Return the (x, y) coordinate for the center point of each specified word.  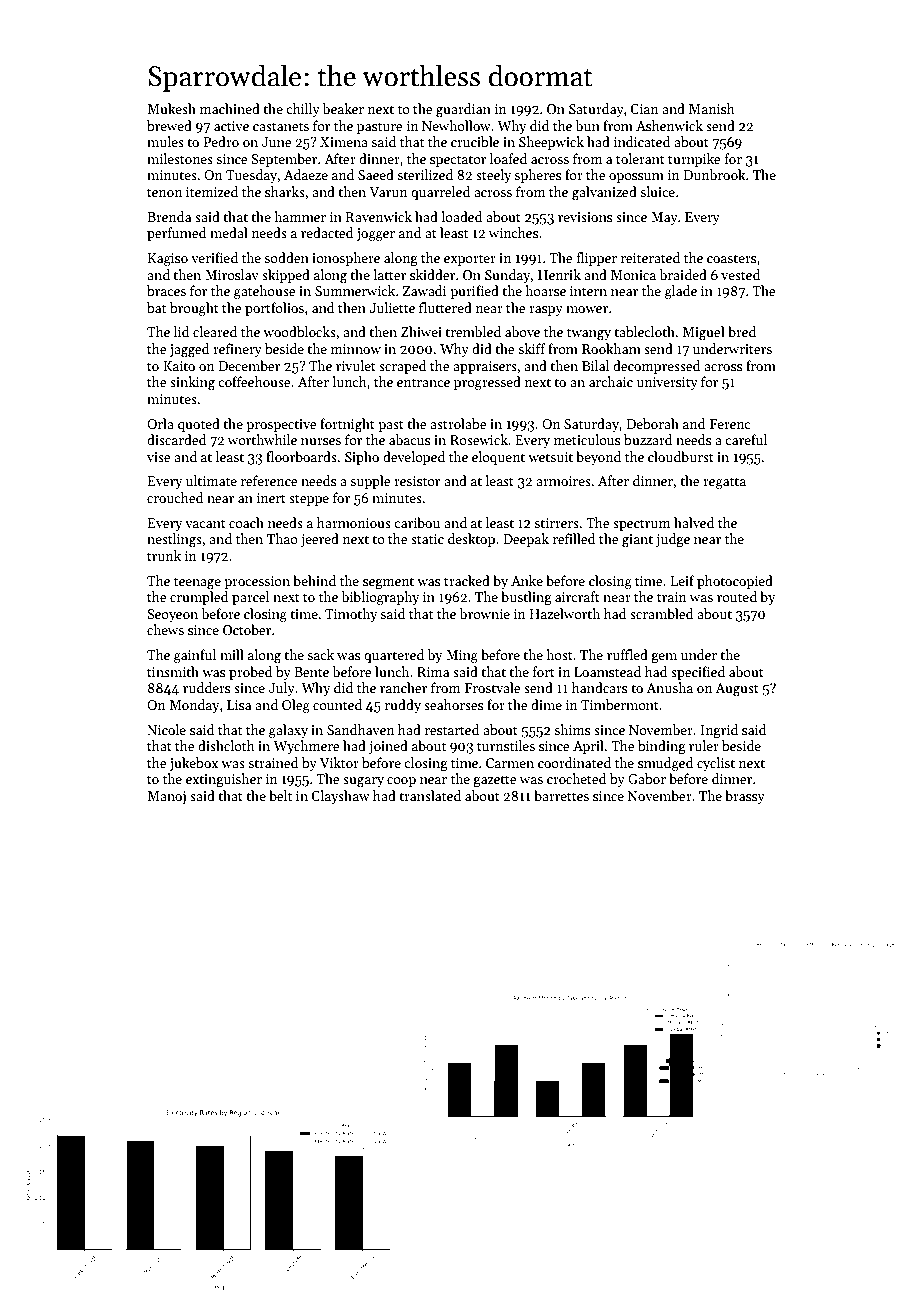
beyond (598, 458)
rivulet (356, 365)
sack (320, 654)
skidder (432, 274)
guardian (463, 110)
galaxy (288, 731)
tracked (467, 580)
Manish (712, 108)
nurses (321, 441)
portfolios (274, 309)
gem (664, 658)
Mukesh (171, 108)
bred (742, 331)
